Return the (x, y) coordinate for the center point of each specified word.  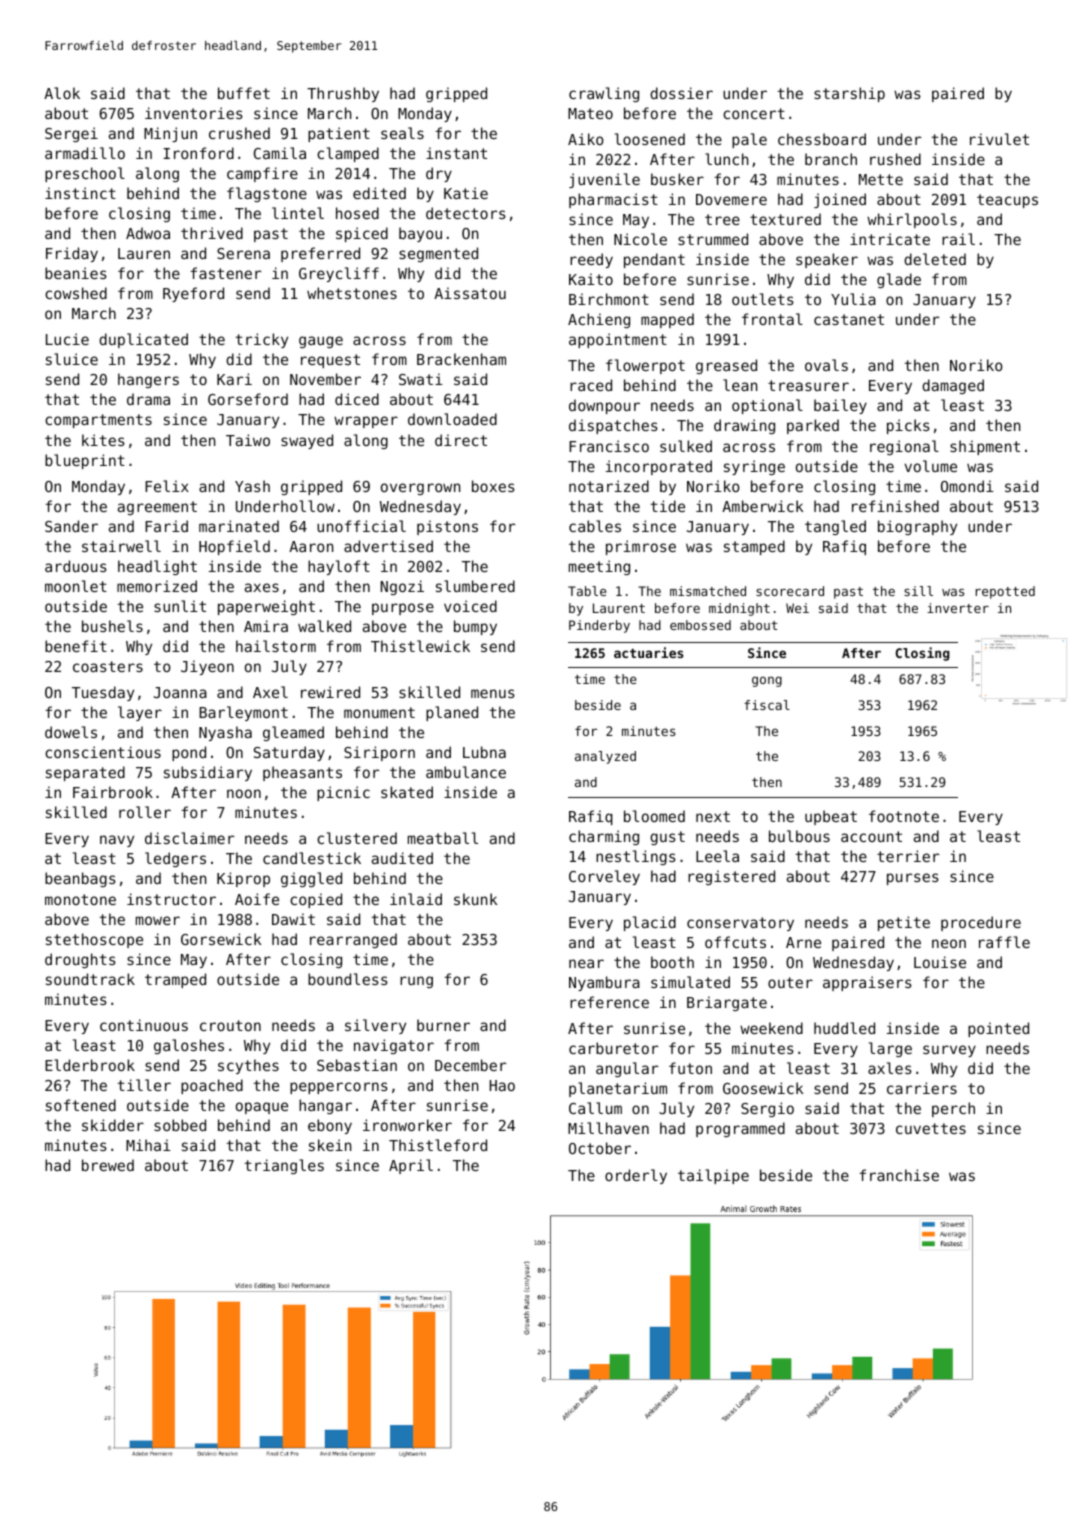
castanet (849, 319)
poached (212, 1086)
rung (416, 982)
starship (849, 94)
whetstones (352, 293)
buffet (244, 93)
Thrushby (343, 94)
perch (953, 1109)
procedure (981, 923)
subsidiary (208, 773)
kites (103, 440)
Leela (717, 856)
